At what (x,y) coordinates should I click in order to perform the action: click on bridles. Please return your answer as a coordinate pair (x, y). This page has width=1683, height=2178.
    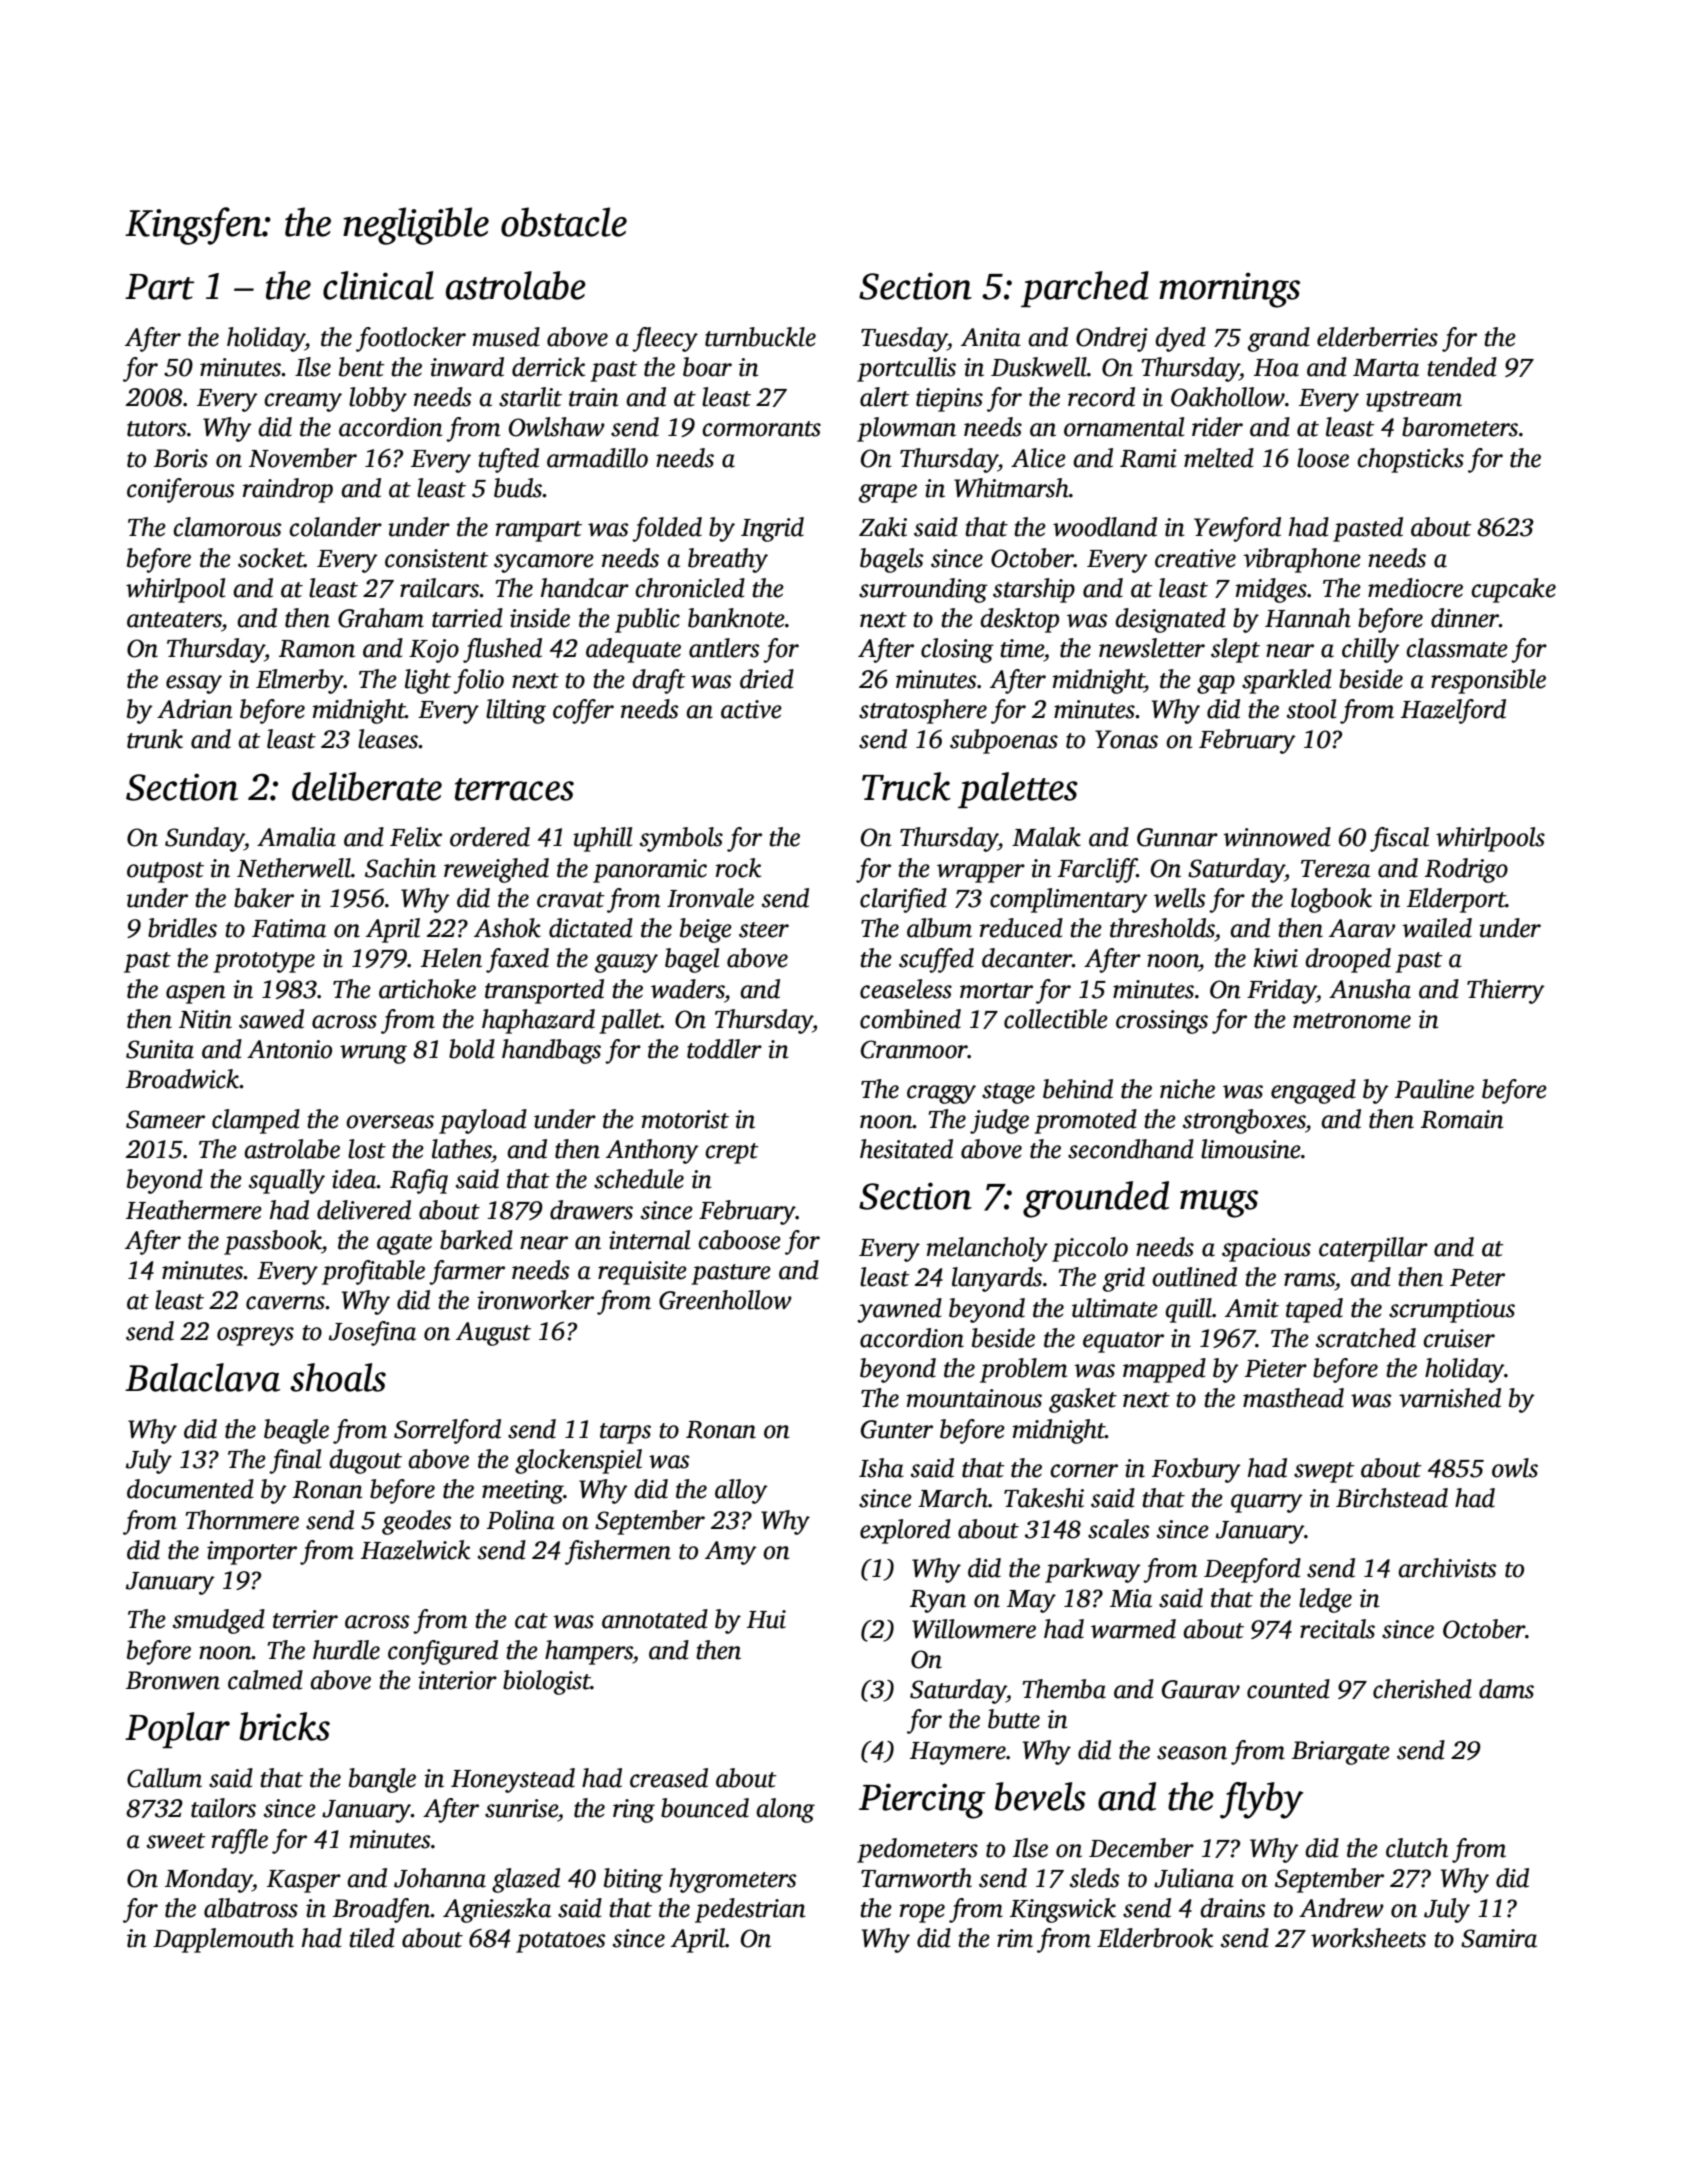
    Looking at the image, I should click on (182, 928).
